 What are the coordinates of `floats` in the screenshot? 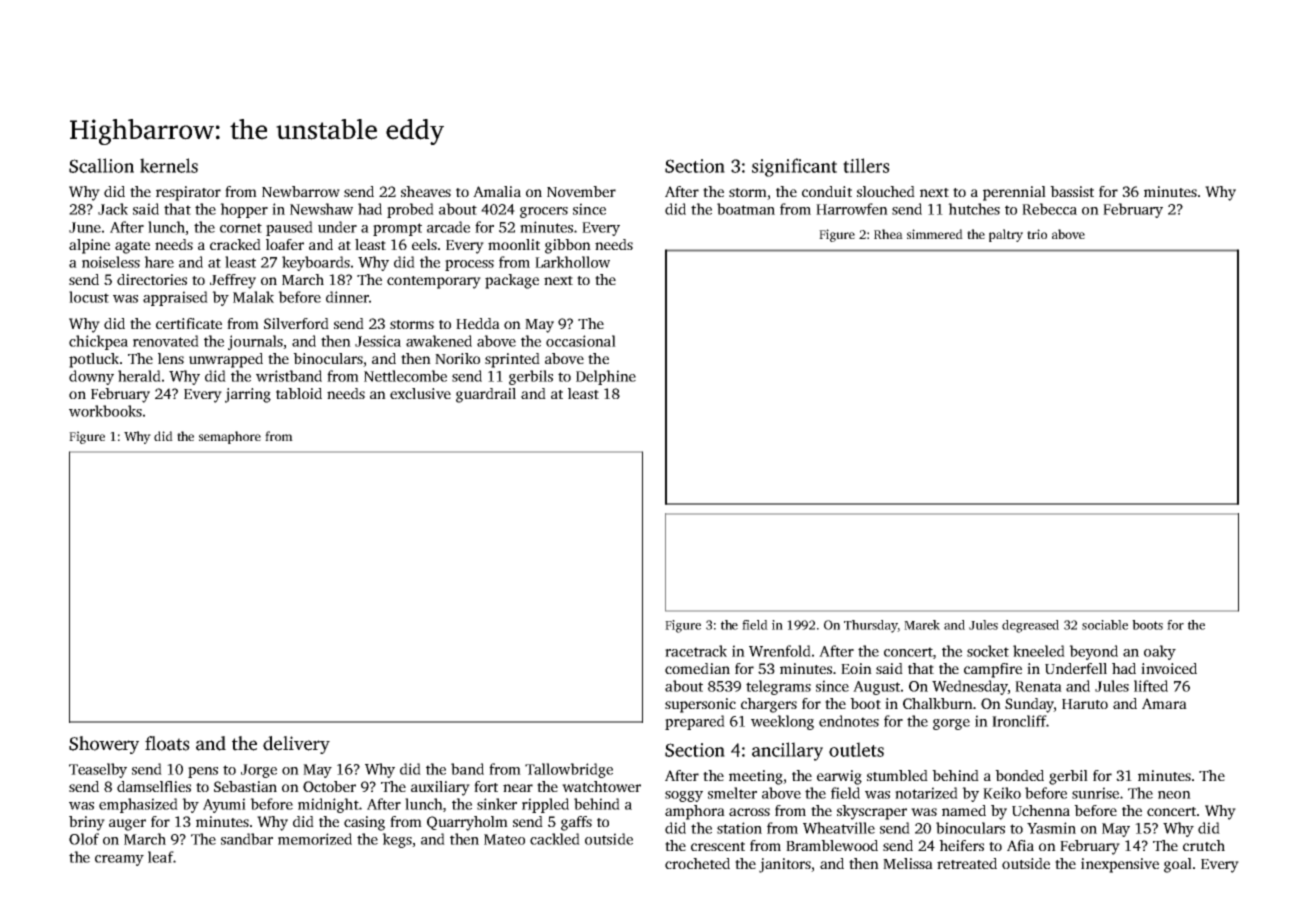 It's located at (167, 743).
